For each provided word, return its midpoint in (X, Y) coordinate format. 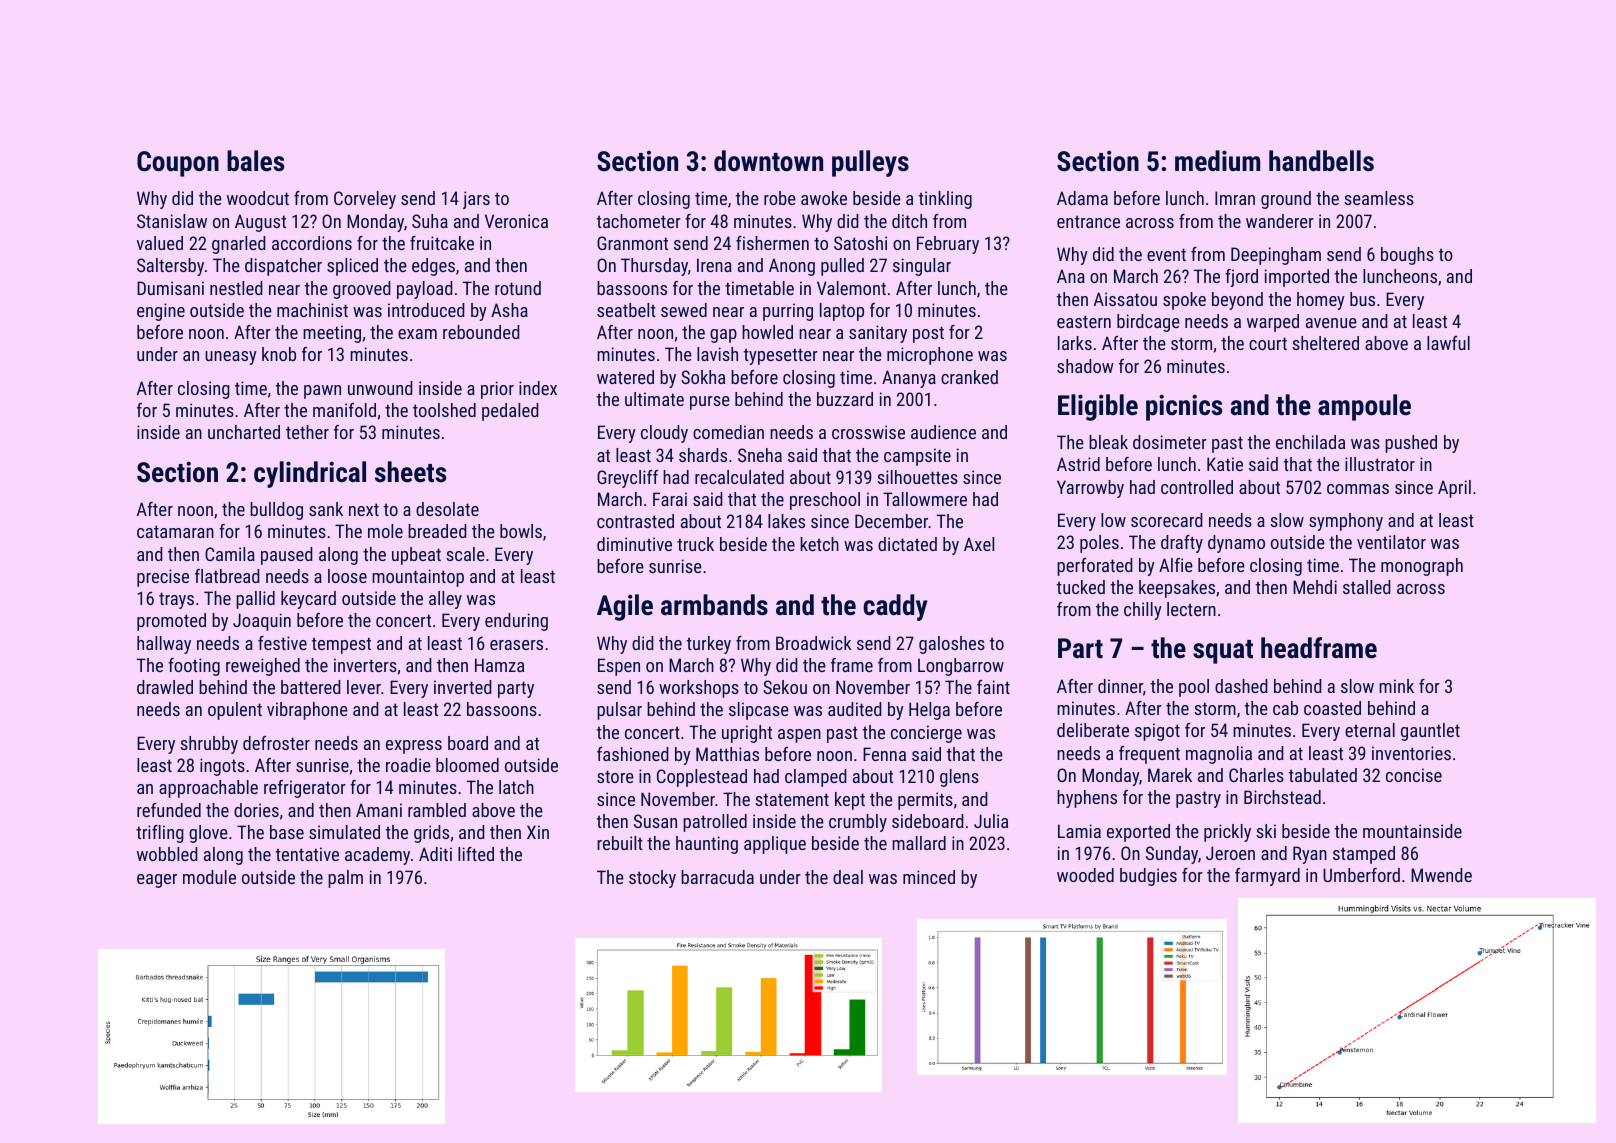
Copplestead (702, 778)
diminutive (634, 544)
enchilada (1310, 442)
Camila (230, 554)
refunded (169, 810)
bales (255, 161)
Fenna (884, 754)
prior (497, 390)
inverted (463, 687)
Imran (1235, 198)
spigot (1157, 732)
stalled (1367, 587)
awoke (824, 198)
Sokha (703, 377)
